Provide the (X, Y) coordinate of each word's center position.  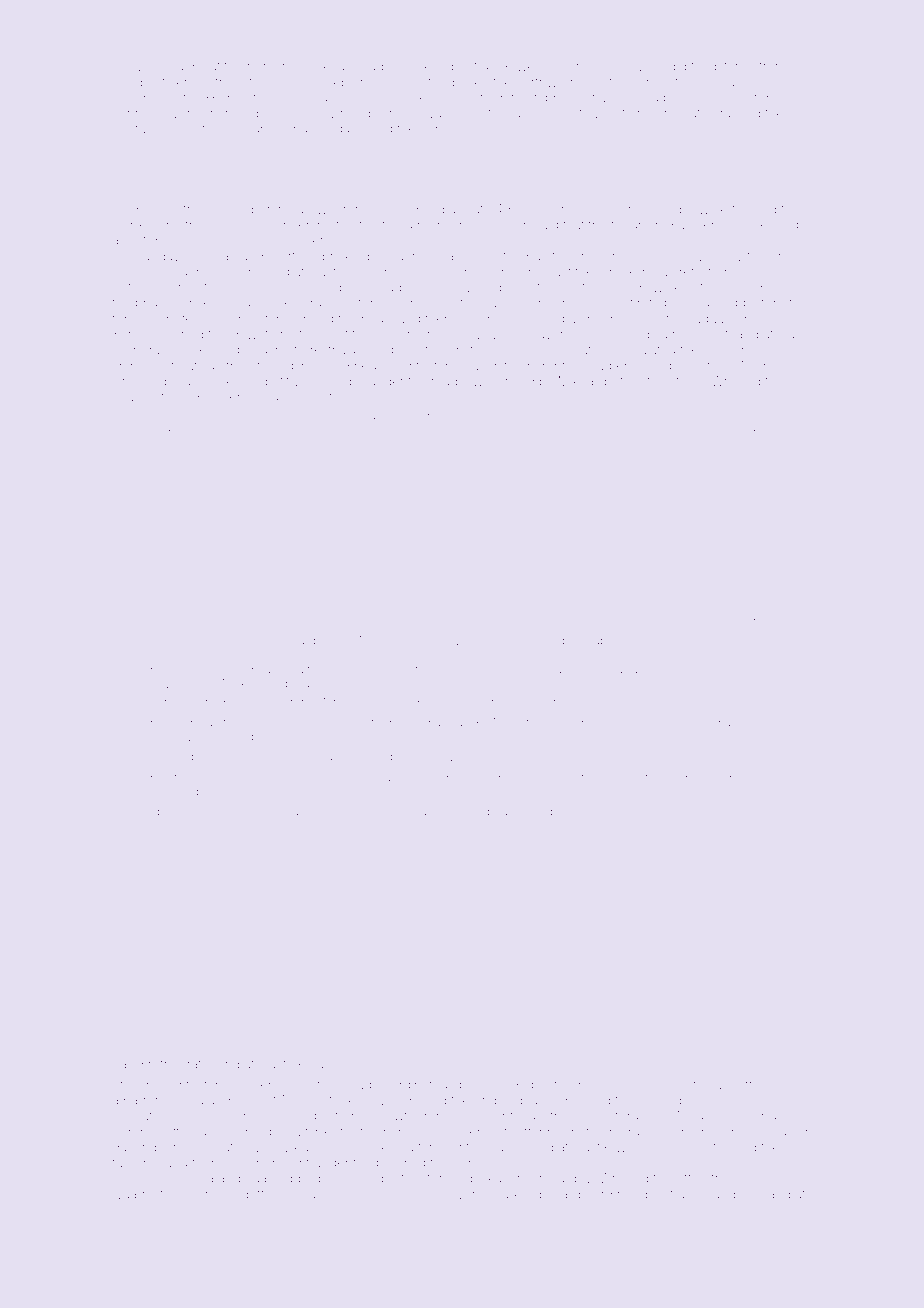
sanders (773, 366)
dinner (467, 82)
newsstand (657, 777)
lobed (276, 640)
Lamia (196, 1178)
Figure (376, 417)
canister (267, 811)
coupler (549, 812)
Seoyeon (139, 67)
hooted (606, 82)
